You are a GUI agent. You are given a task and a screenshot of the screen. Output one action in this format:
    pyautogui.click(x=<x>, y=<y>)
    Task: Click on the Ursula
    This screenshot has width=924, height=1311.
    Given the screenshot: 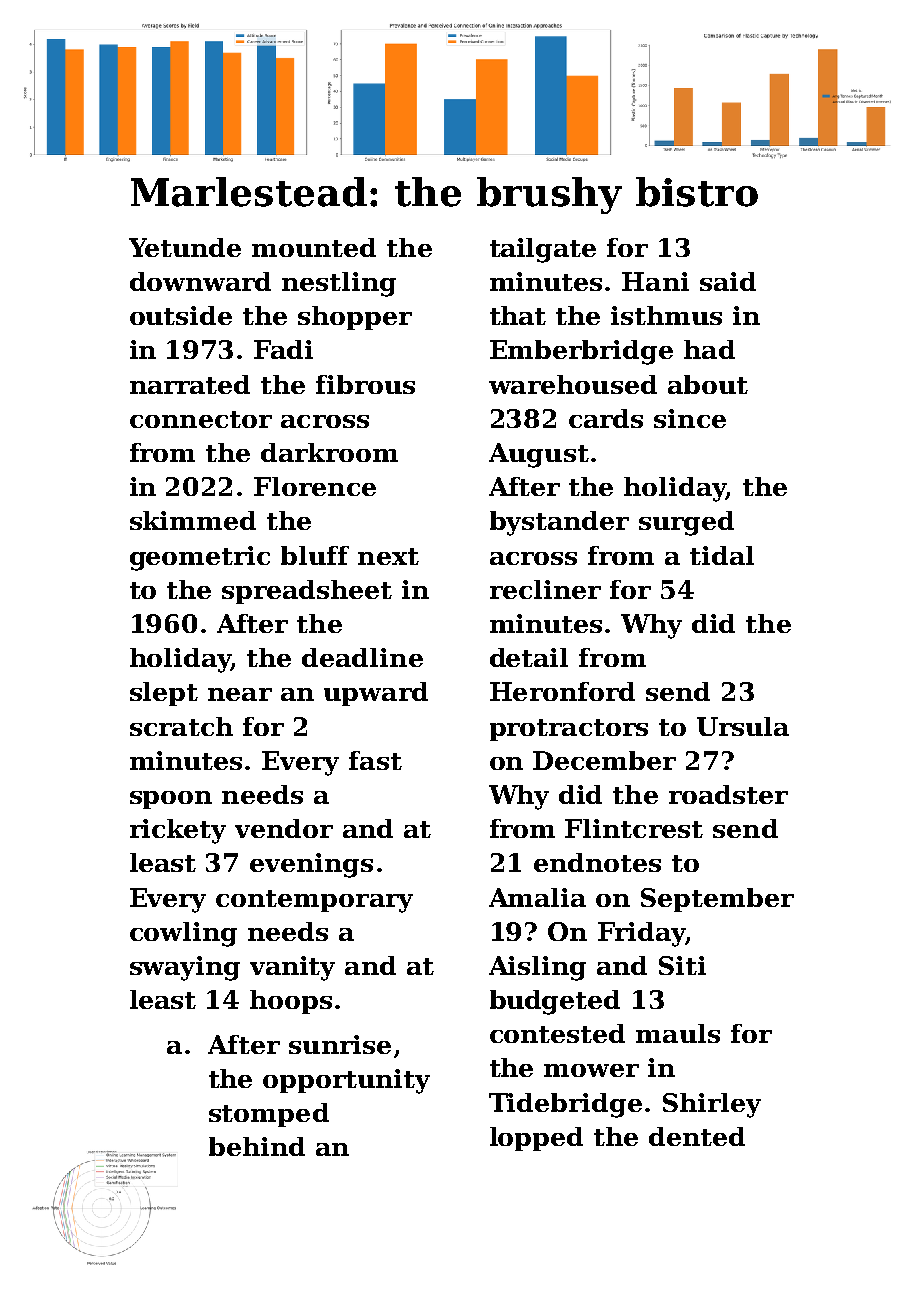 What is the action you would take?
    pyautogui.click(x=743, y=726)
